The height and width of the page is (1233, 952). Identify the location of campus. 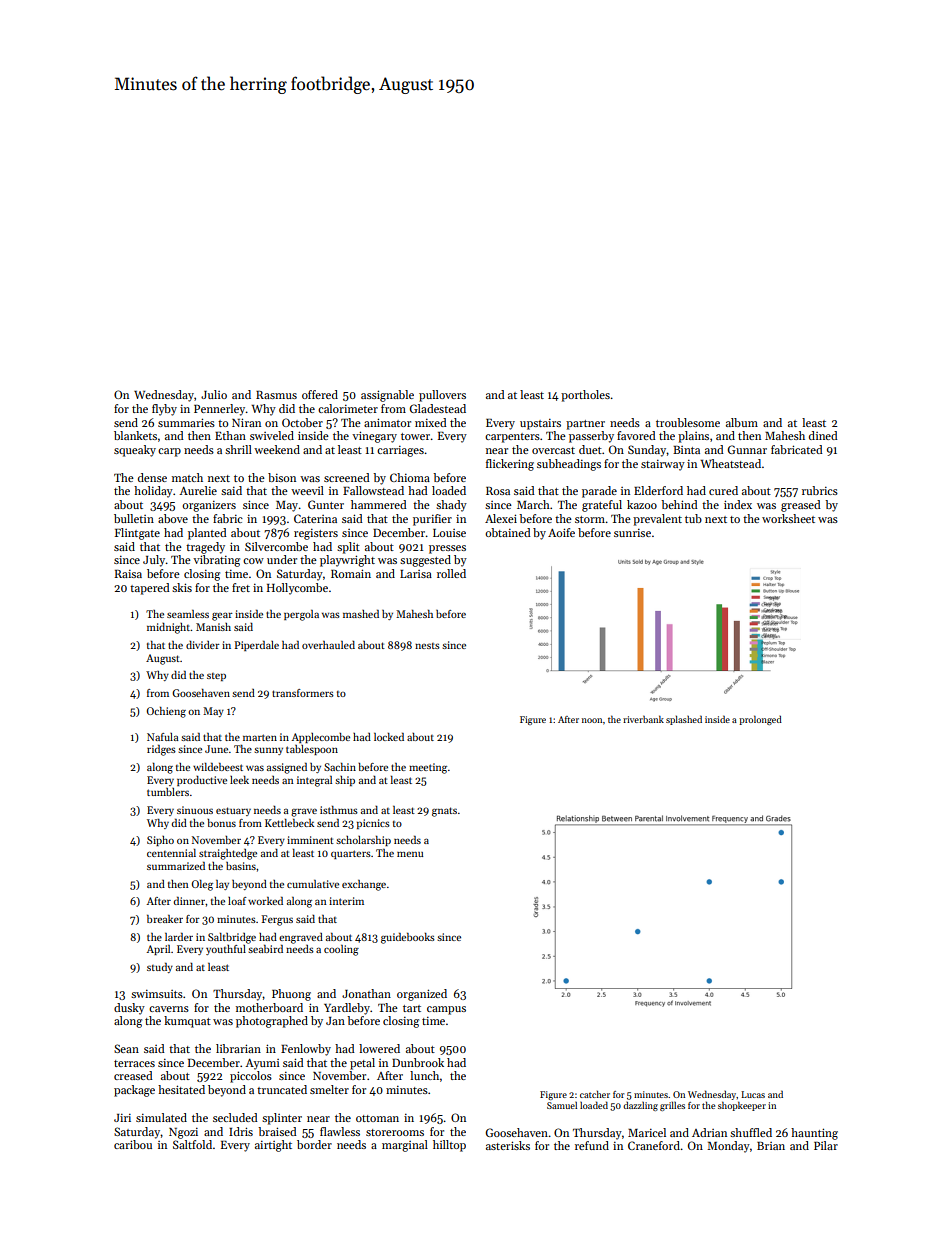
(446, 1010).
